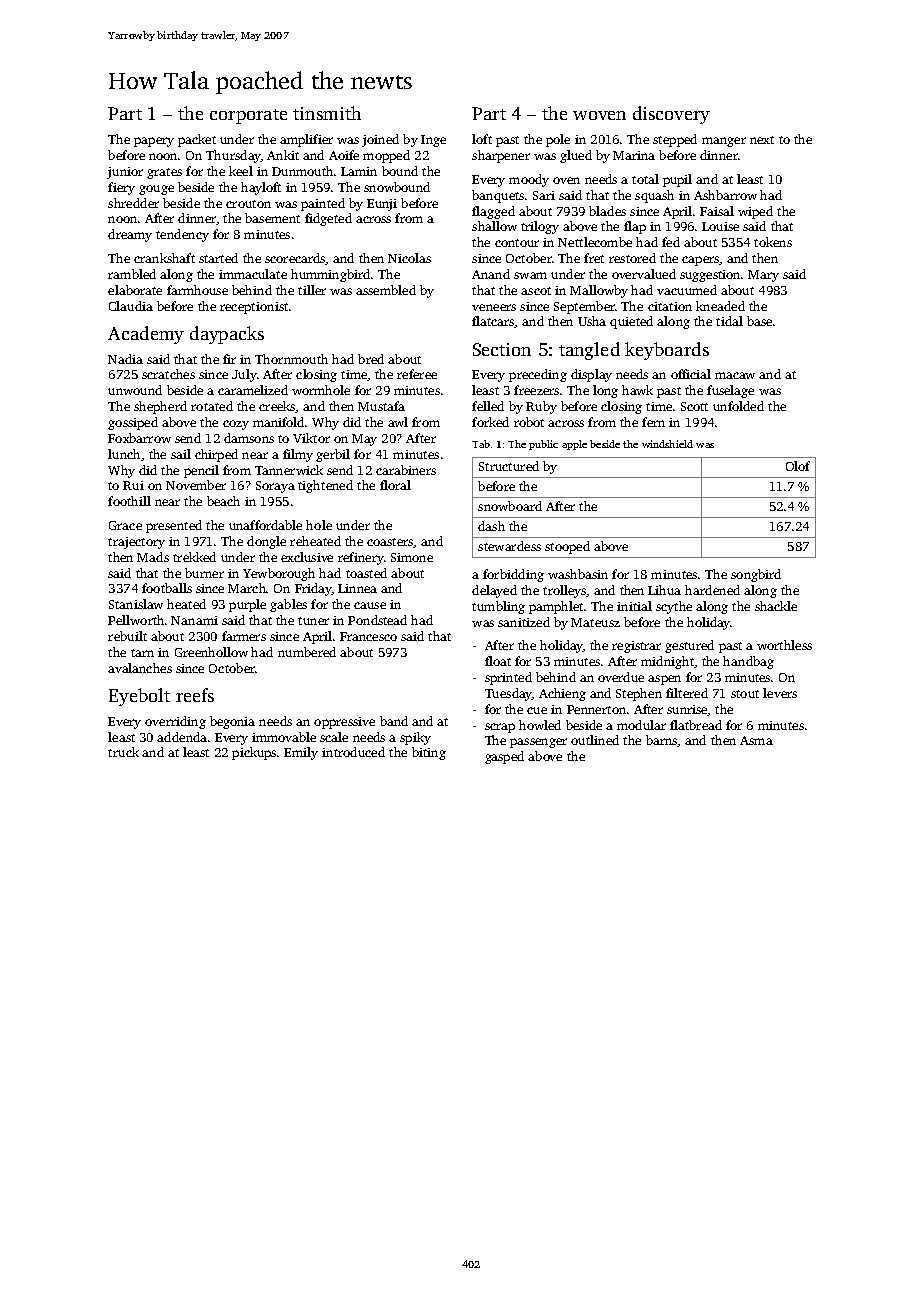 The width and height of the page is (924, 1308). Describe the element at coordinates (562, 694) in the page. I see `Achieng` at that location.
